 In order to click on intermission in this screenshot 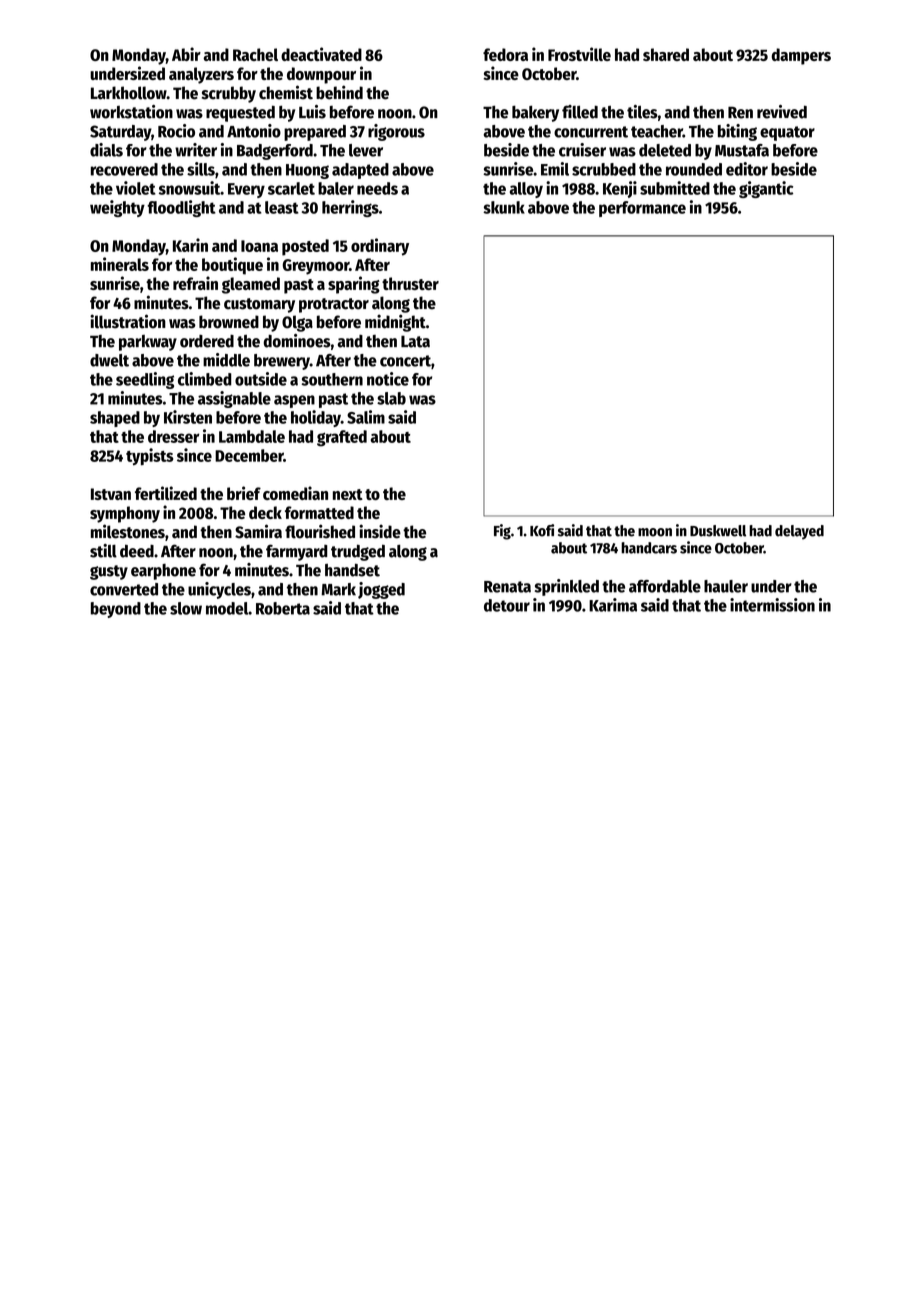, I will do `click(772, 605)`.
